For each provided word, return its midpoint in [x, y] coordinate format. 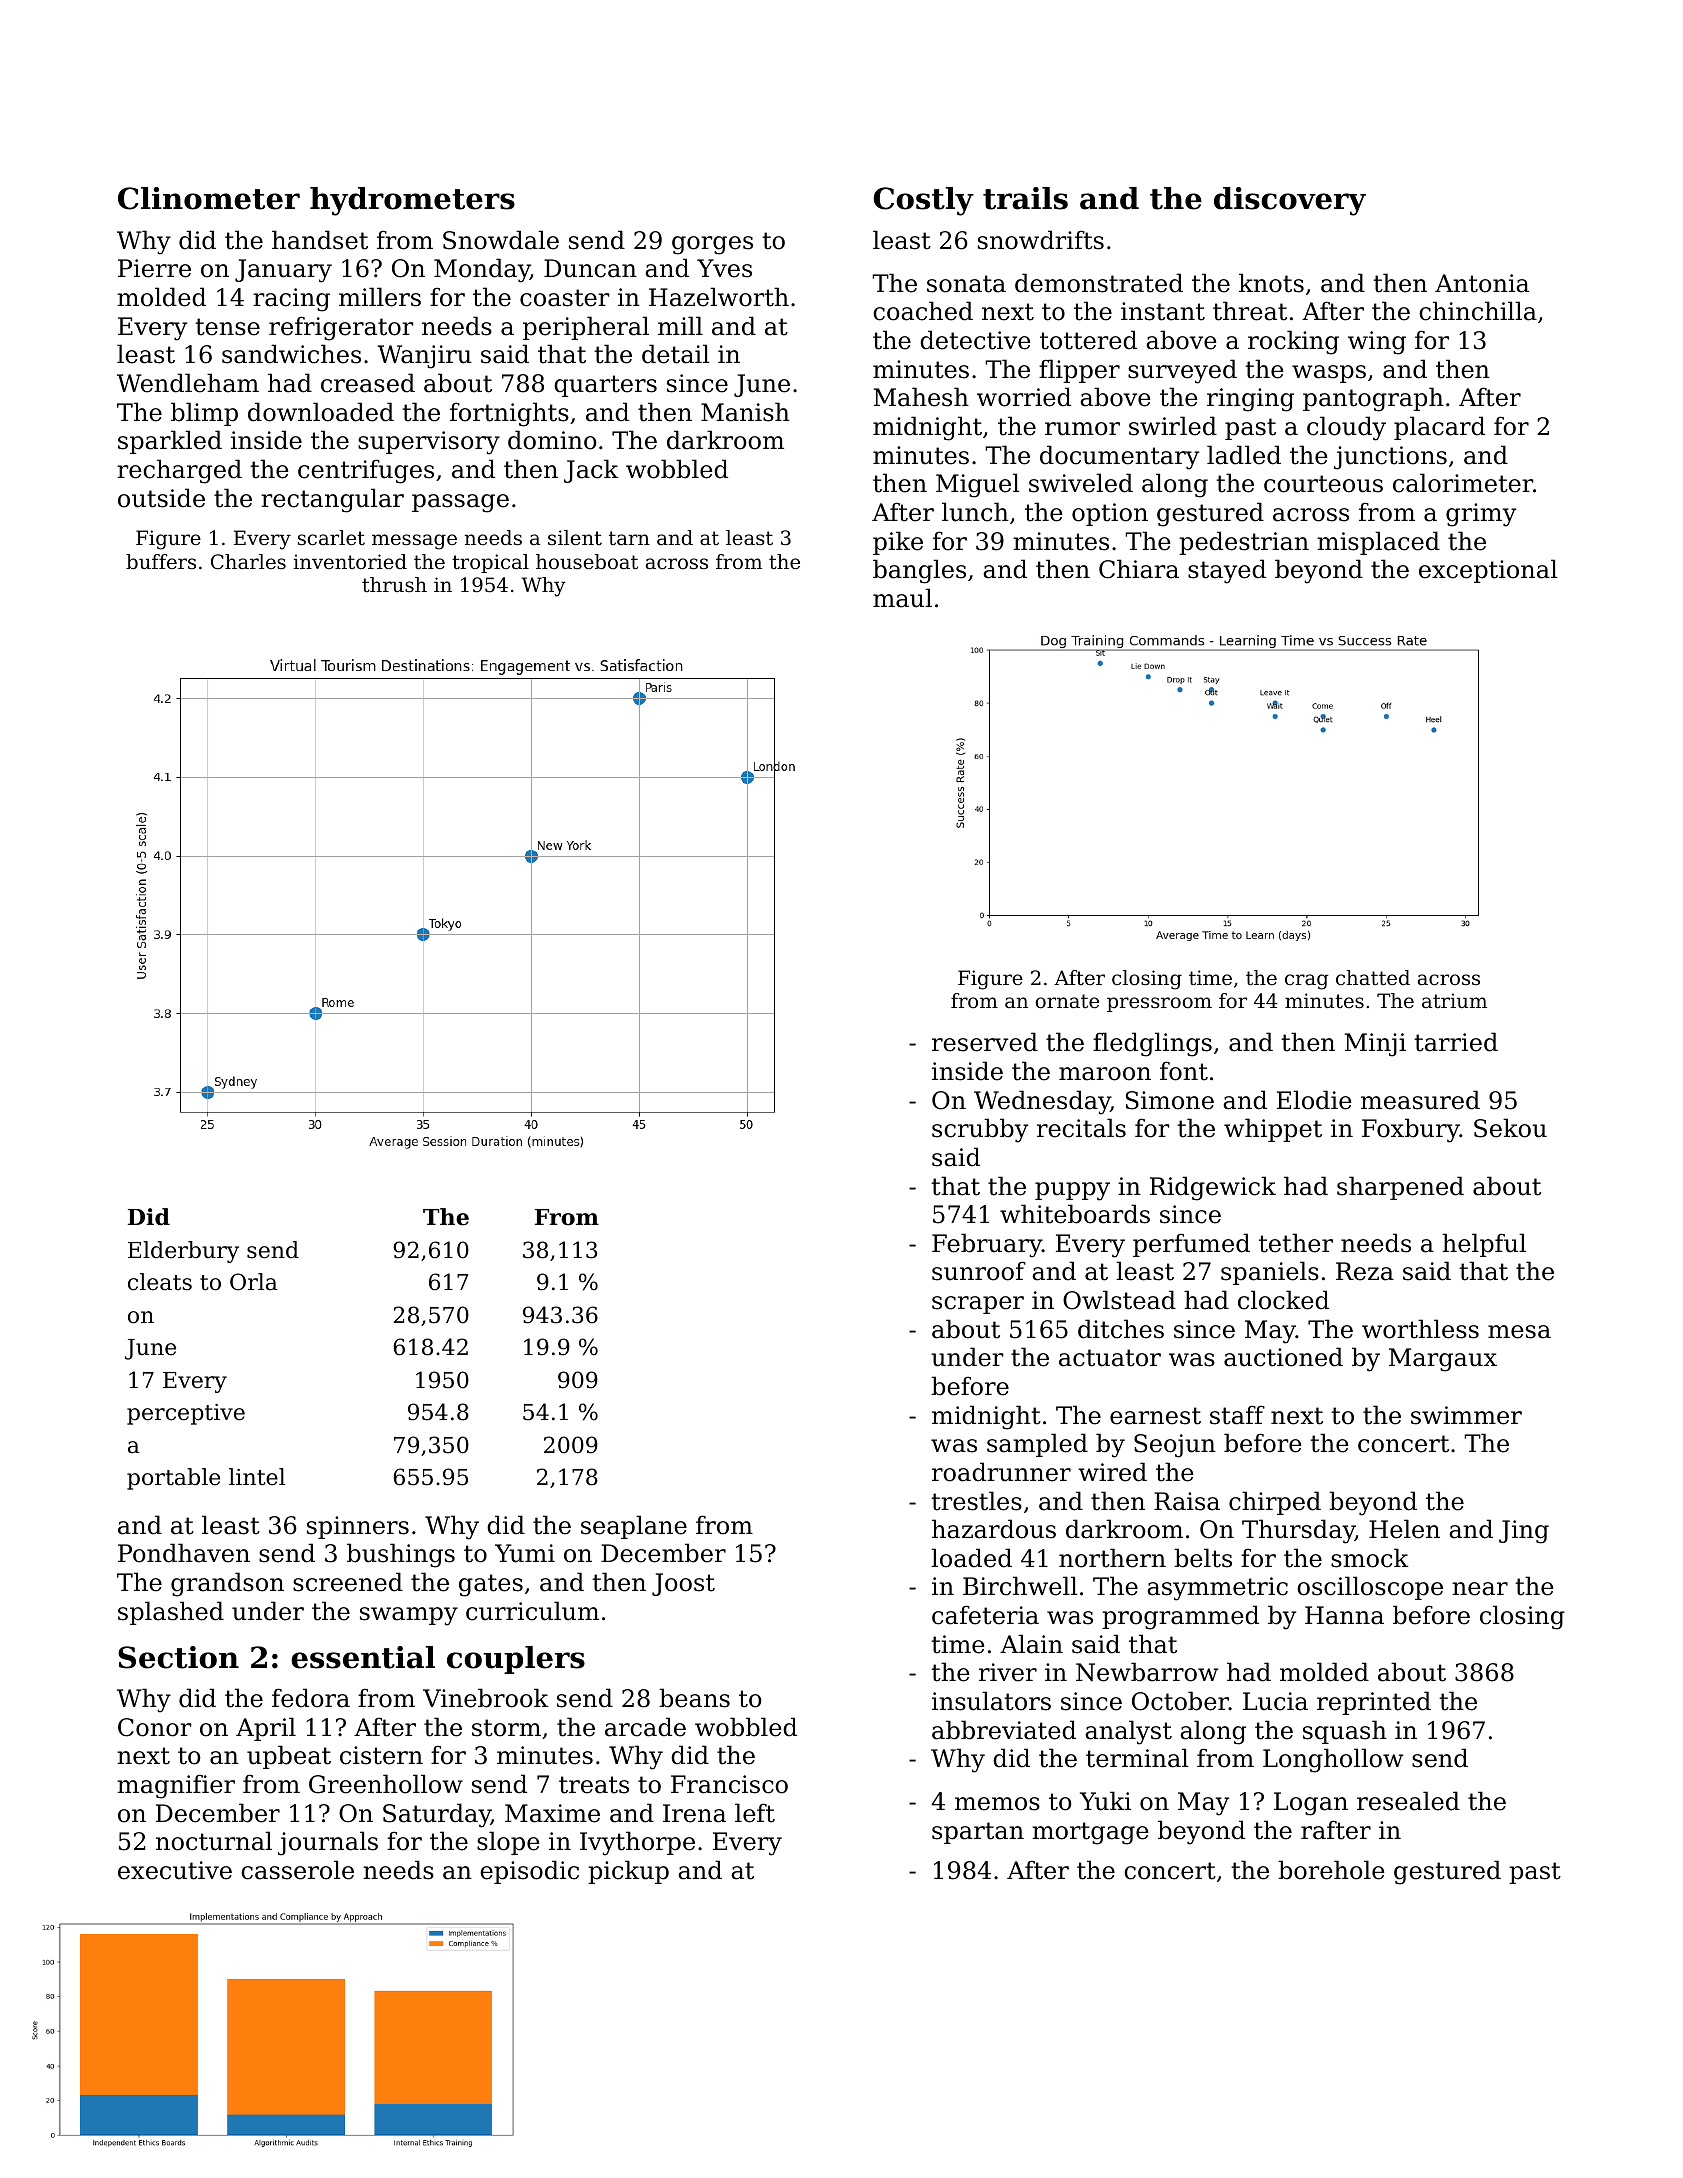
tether [1296, 1243]
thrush [394, 585]
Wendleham [188, 383]
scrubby [980, 1130]
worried [1024, 397]
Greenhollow [386, 1784]
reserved [985, 1042]
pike [898, 543]
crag [1306, 982]
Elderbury [183, 1252]
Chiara [1139, 569]
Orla [254, 1282]
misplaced [1378, 543]
